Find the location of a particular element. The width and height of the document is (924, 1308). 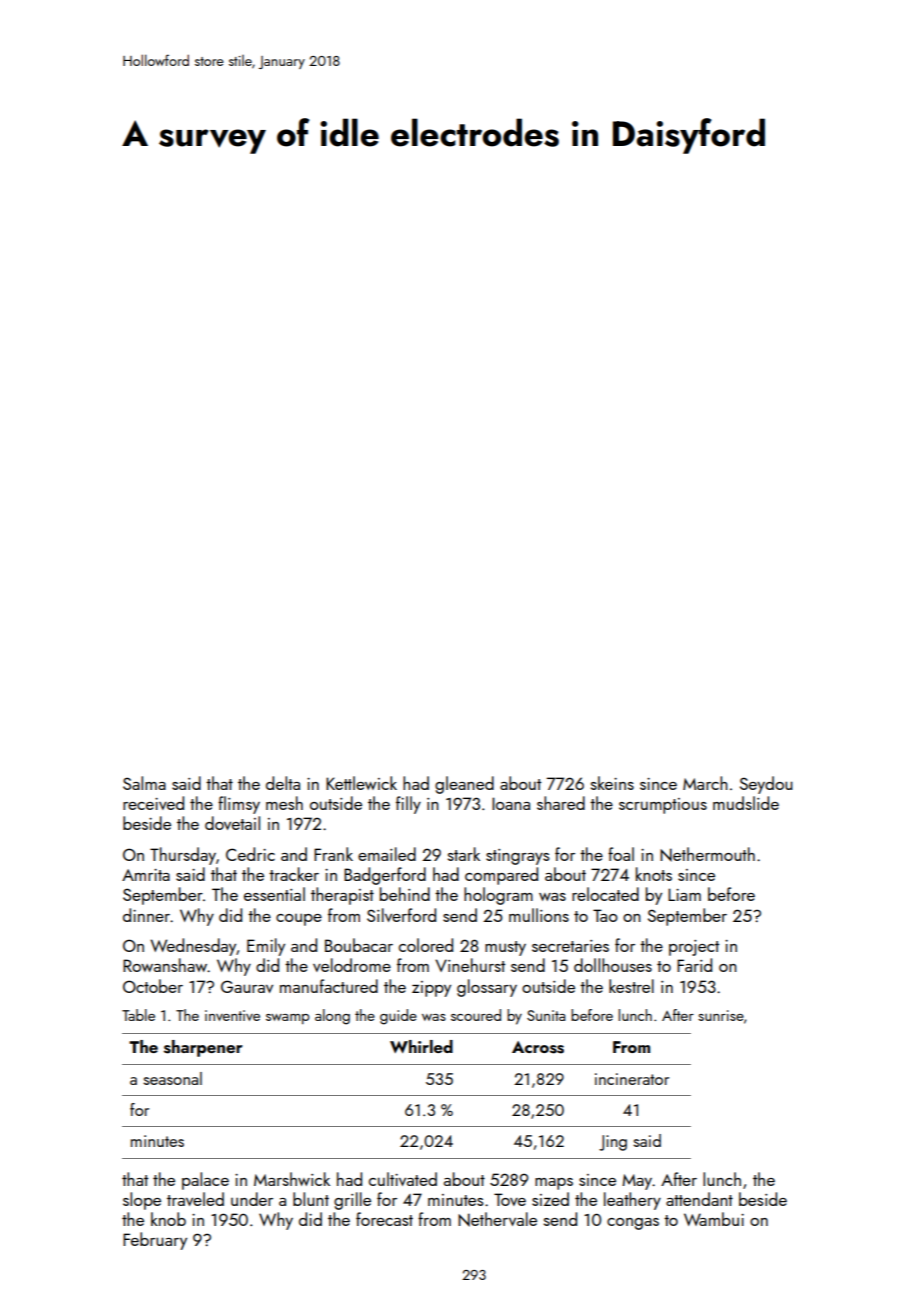

Seydou is located at coordinates (766, 785).
